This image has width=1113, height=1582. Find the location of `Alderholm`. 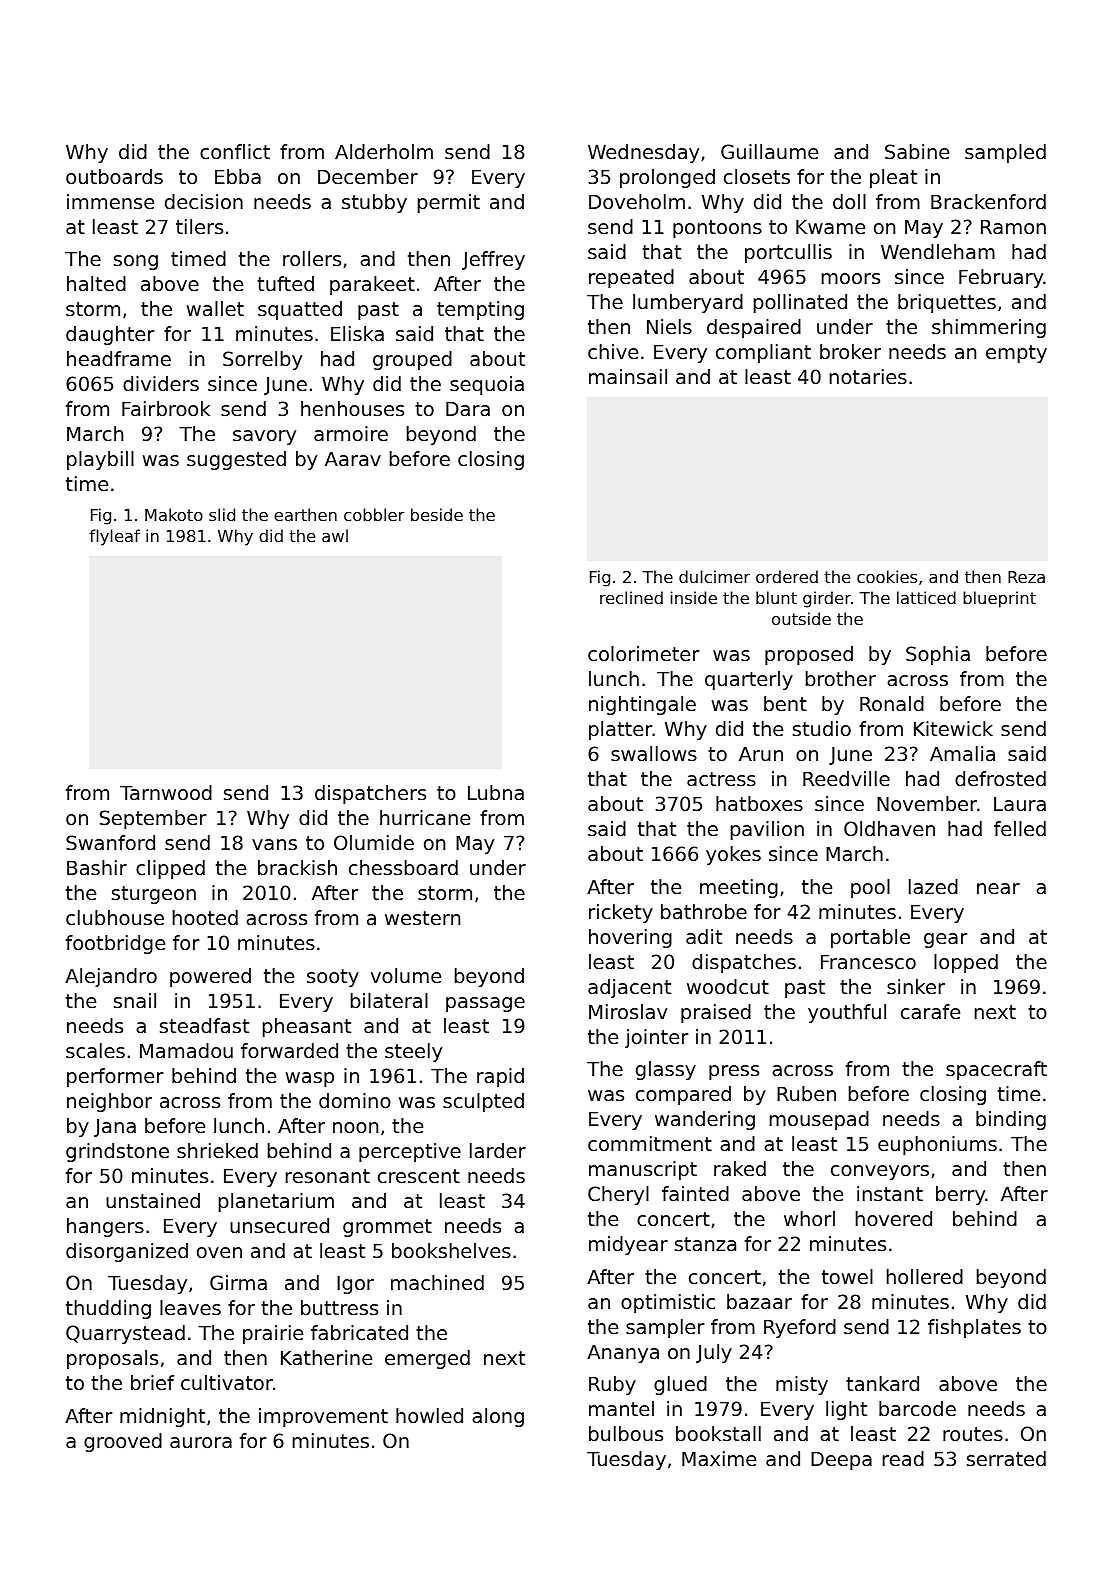

Alderholm is located at coordinates (384, 152).
